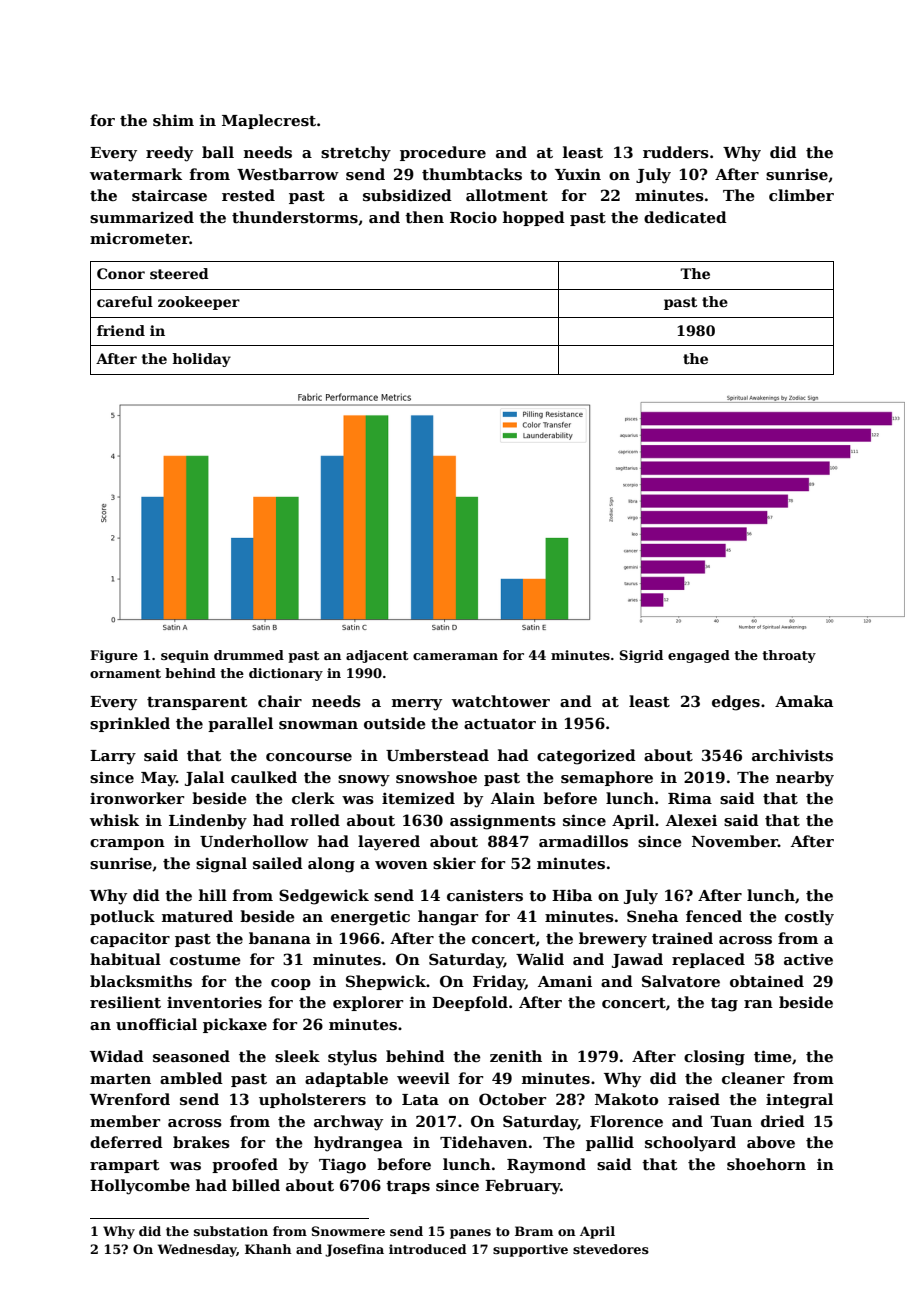 This screenshot has width=924, height=1308. What do you see at coordinates (201, 360) in the screenshot?
I see `holiday` at bounding box center [201, 360].
